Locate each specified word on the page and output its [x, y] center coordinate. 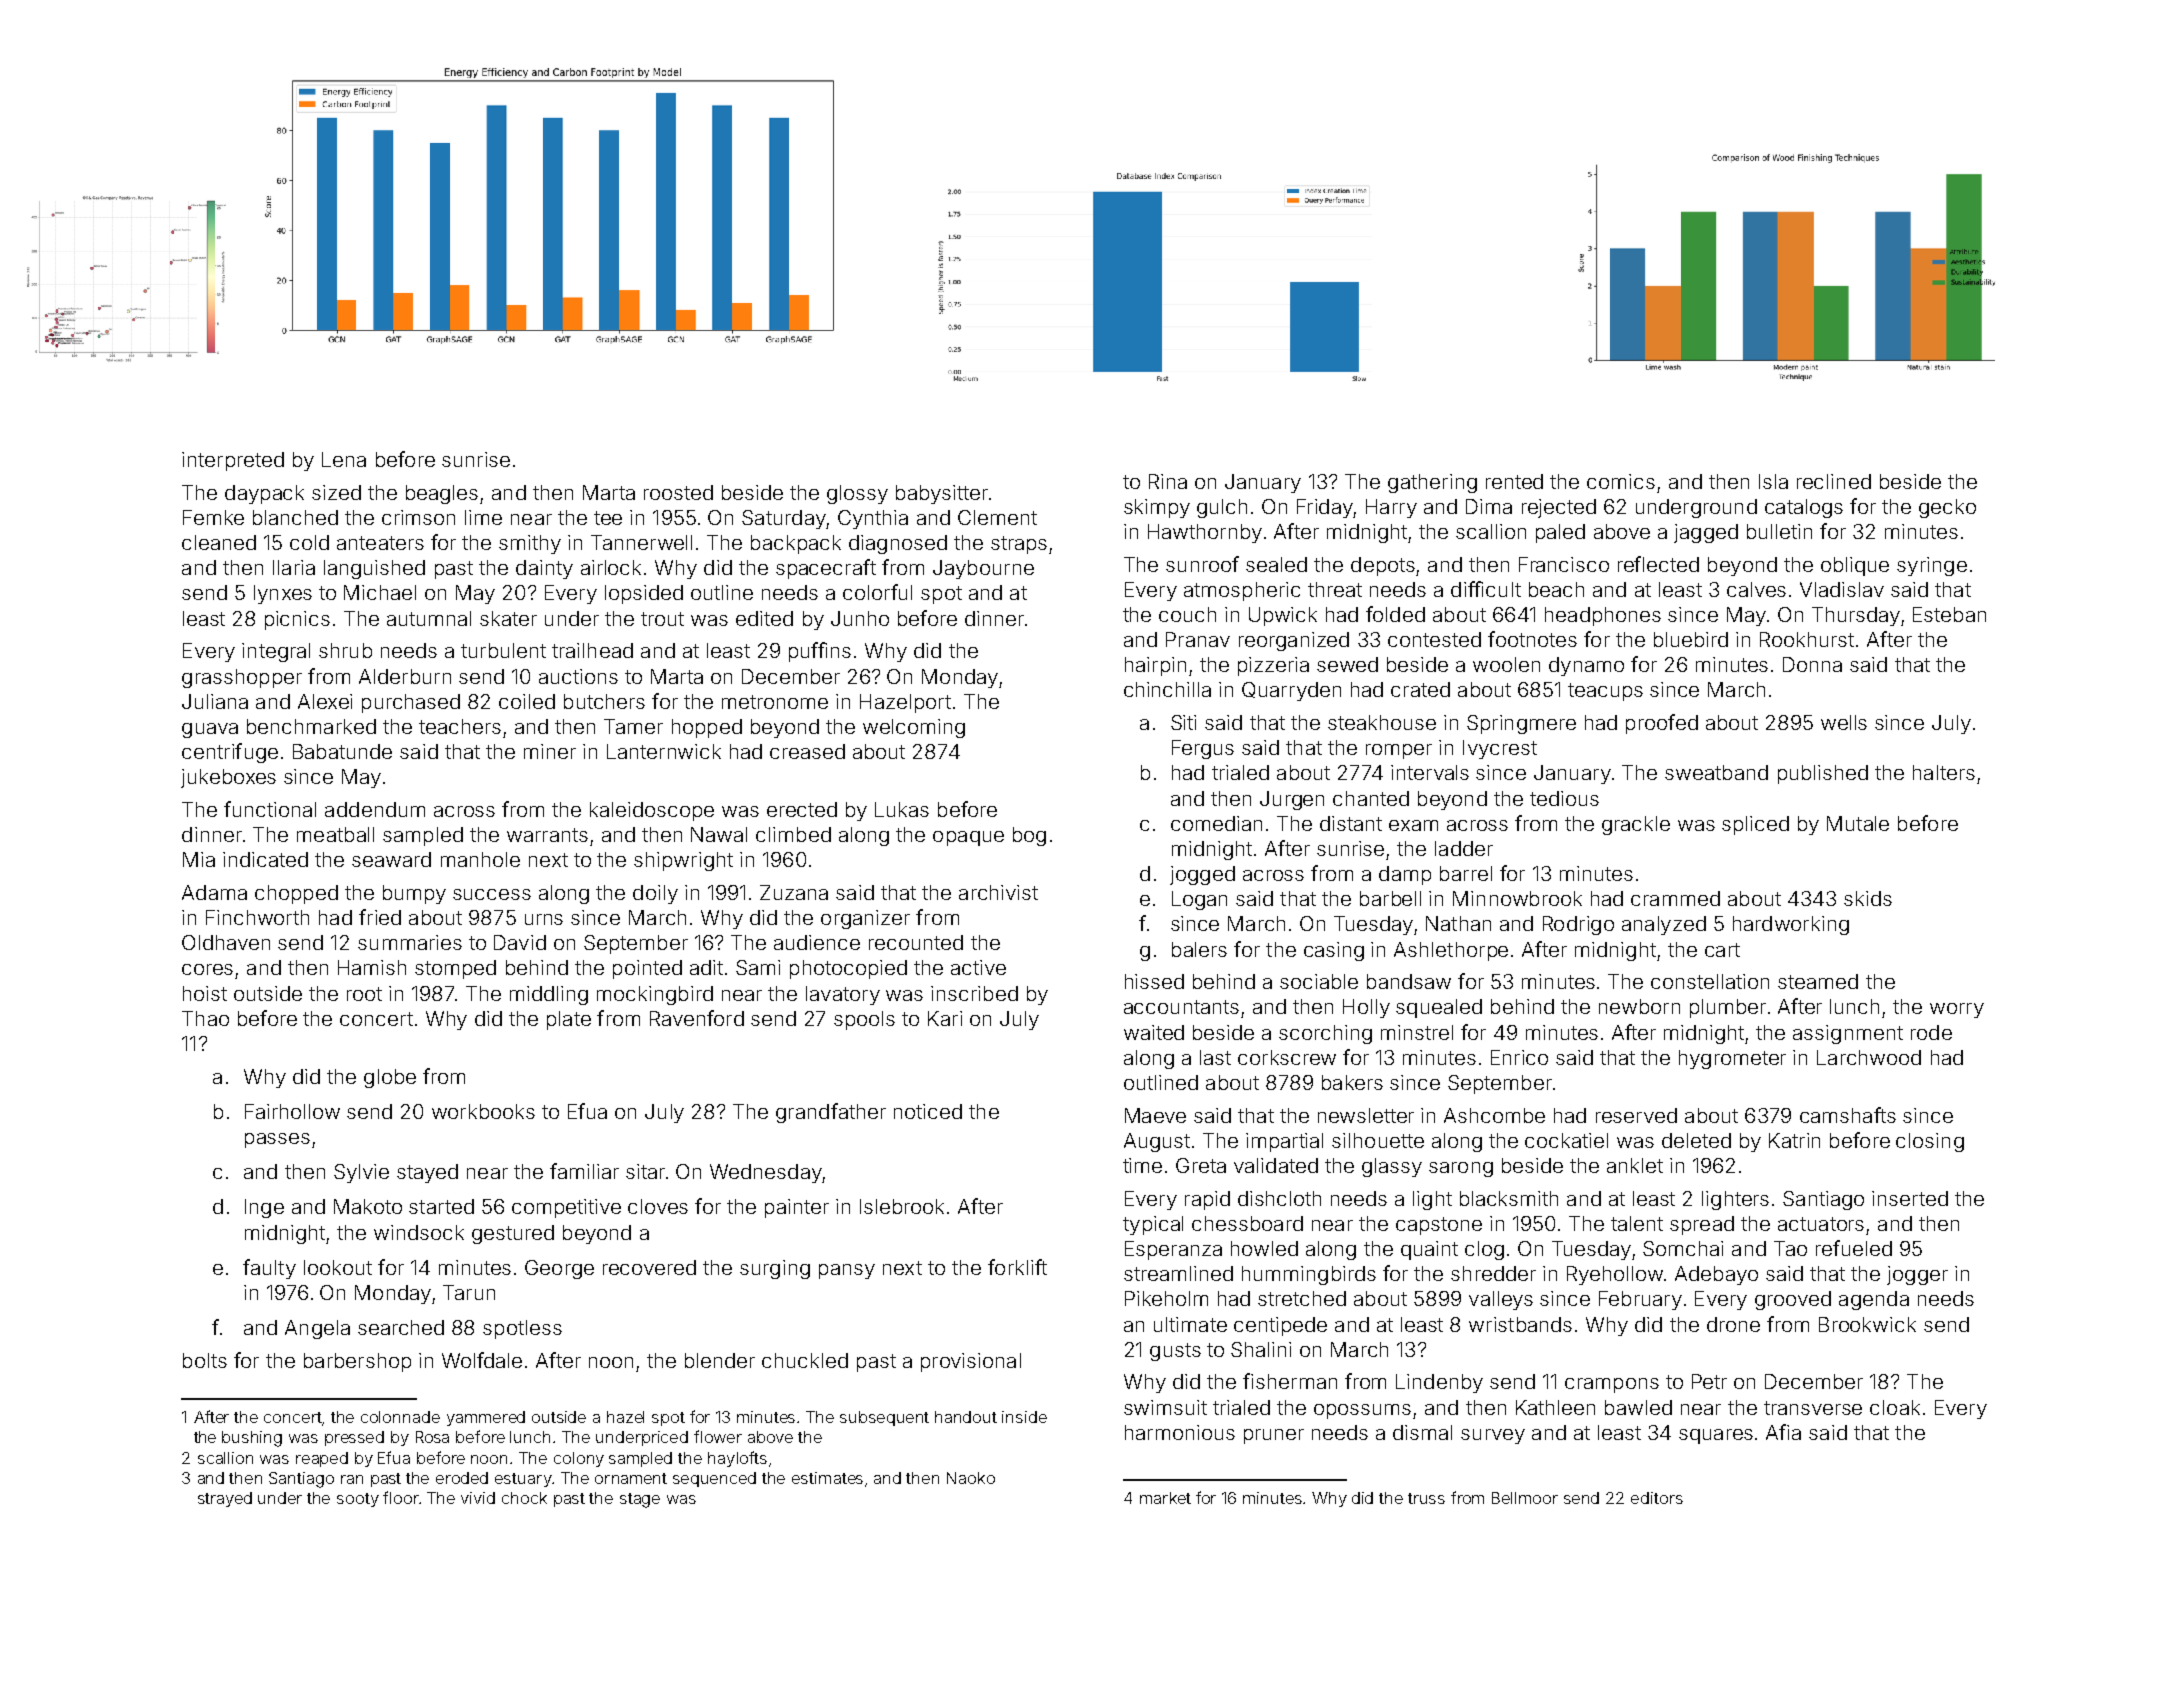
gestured [513, 1234]
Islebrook [902, 1206]
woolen [1506, 664]
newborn [1639, 1006]
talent [1637, 1223]
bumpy [414, 894]
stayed [427, 1173]
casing [1334, 951]
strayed [225, 1499]
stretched [1302, 1298]
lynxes [283, 594]
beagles [442, 494]
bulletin [1779, 531]
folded [1395, 614]
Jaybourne [983, 569]
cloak [1895, 1407]
